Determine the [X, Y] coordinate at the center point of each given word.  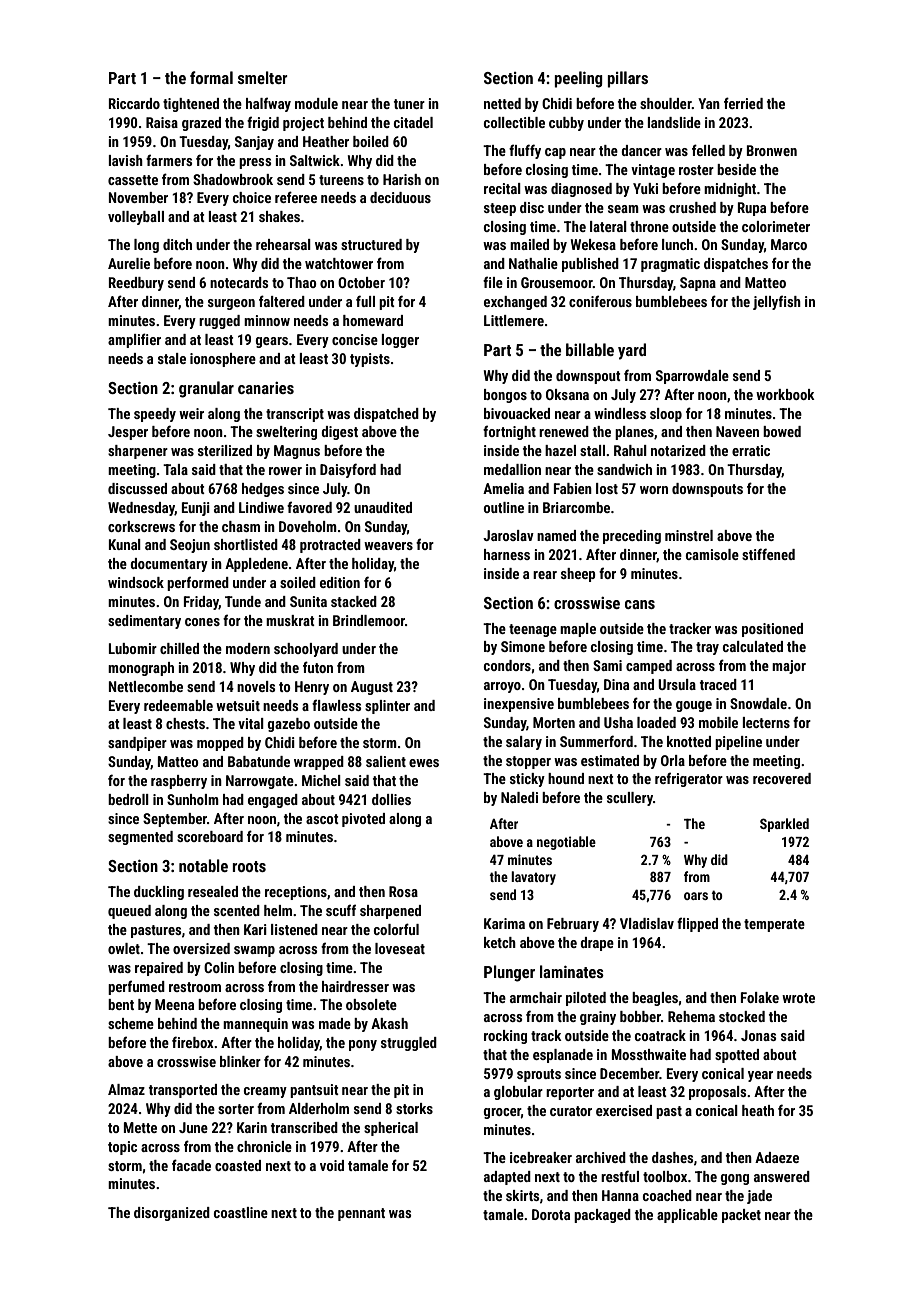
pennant [361, 1214]
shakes [279, 216]
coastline [241, 1212]
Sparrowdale [692, 377]
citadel [413, 122]
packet [741, 1216]
